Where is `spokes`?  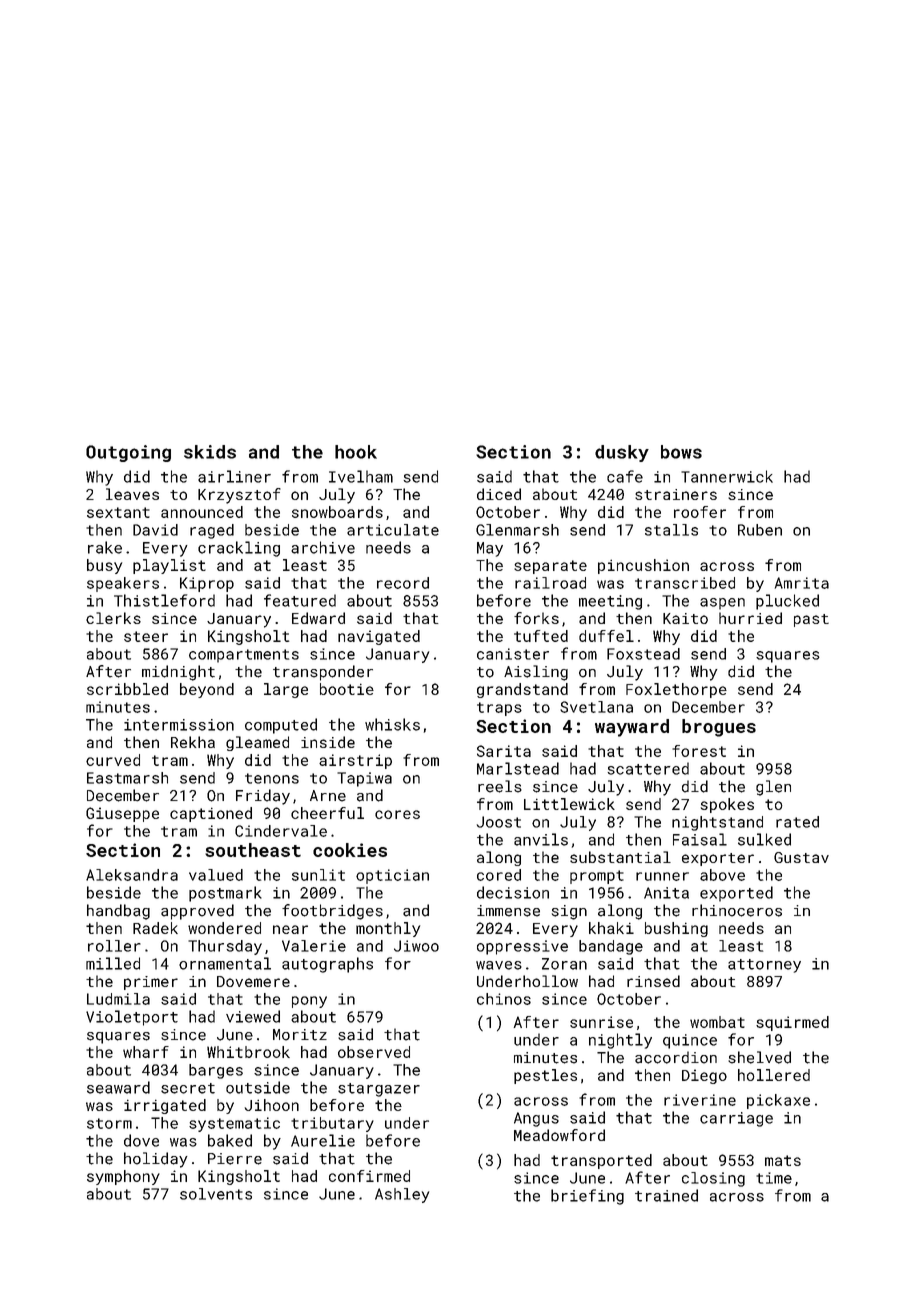 spokes is located at coordinates (727, 805).
